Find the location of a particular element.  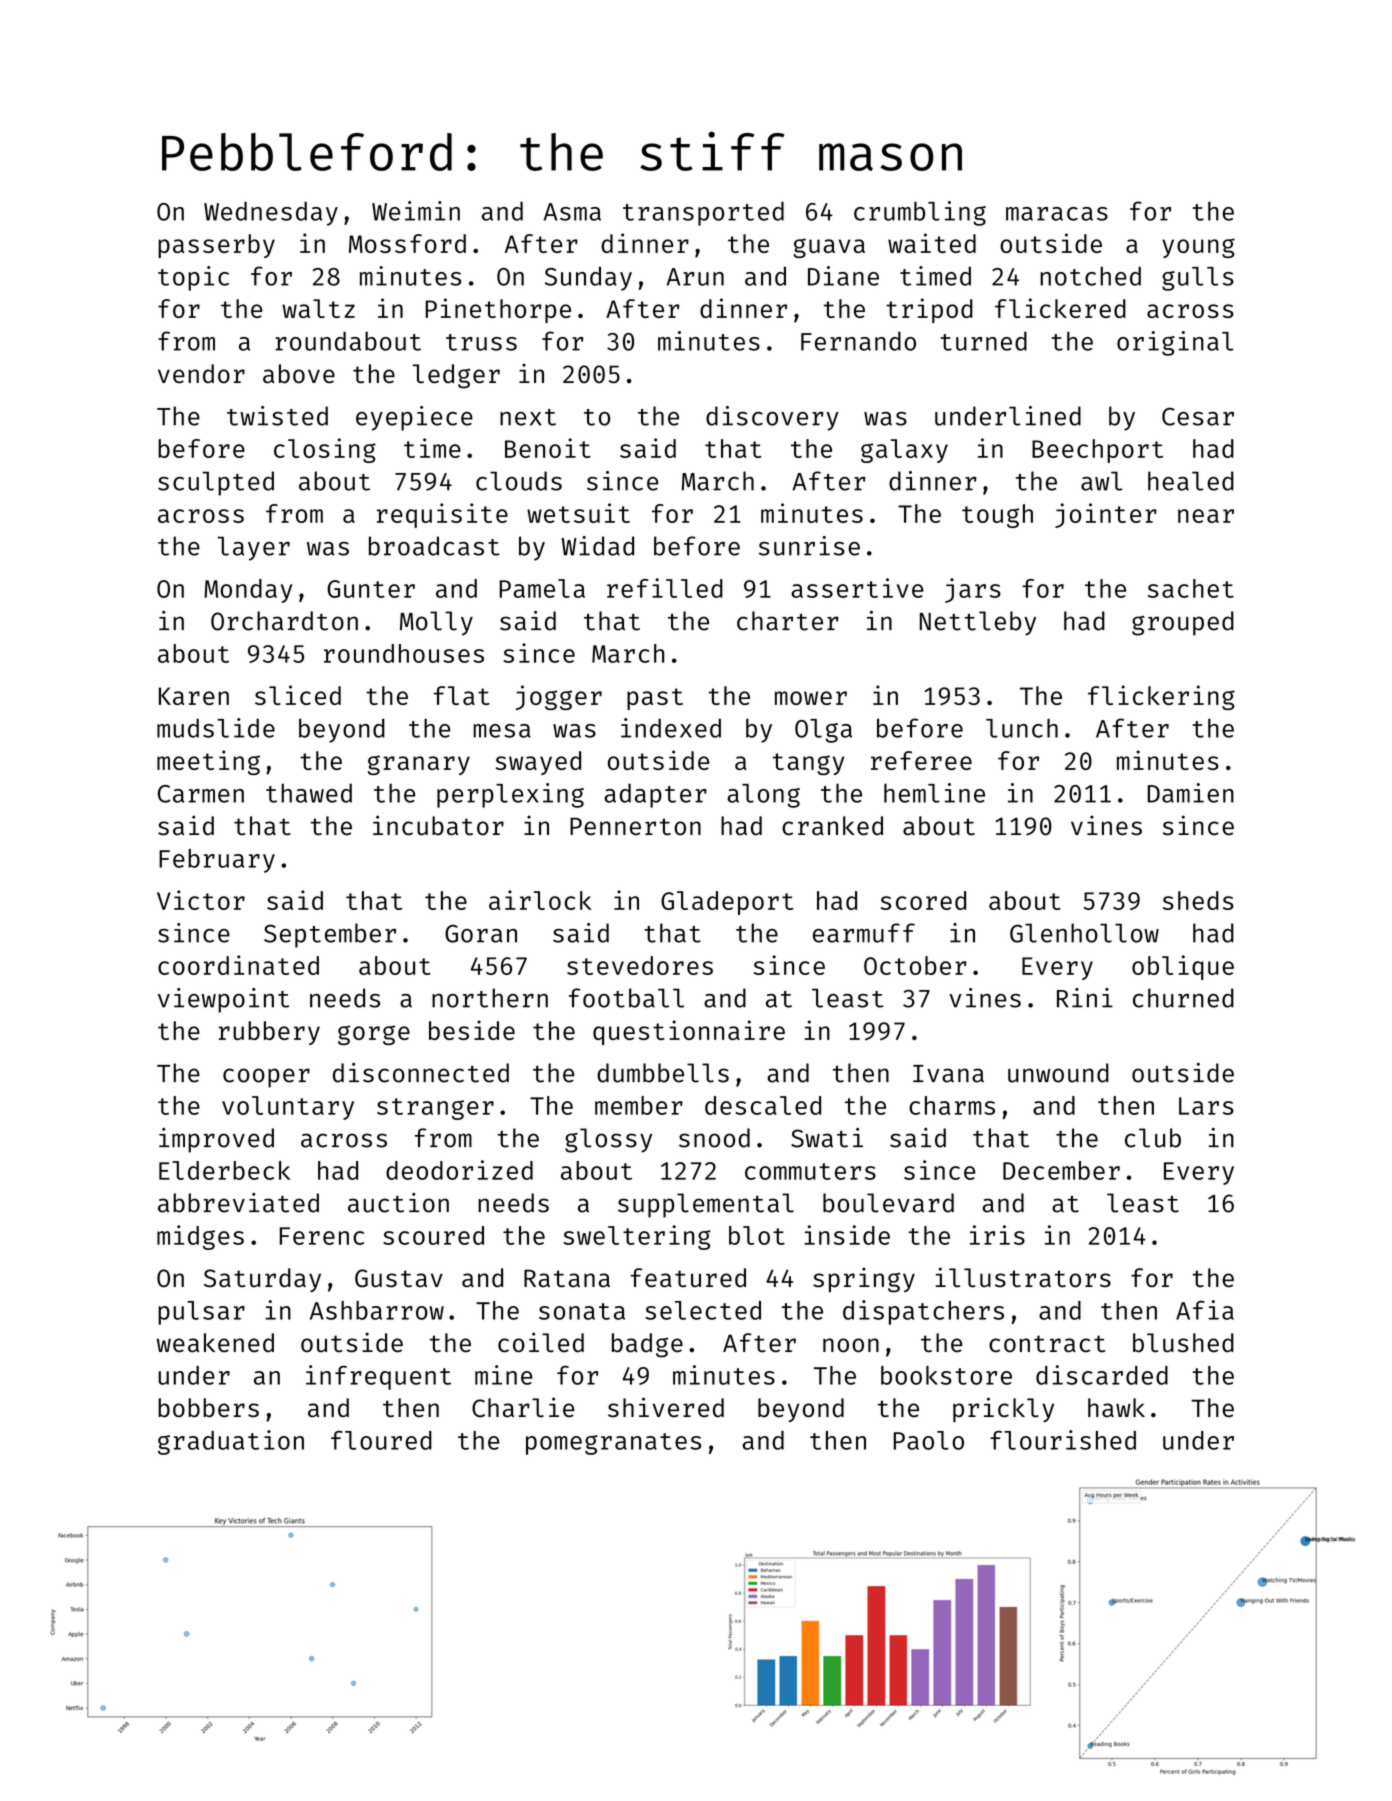

improved is located at coordinates (216, 1140).
